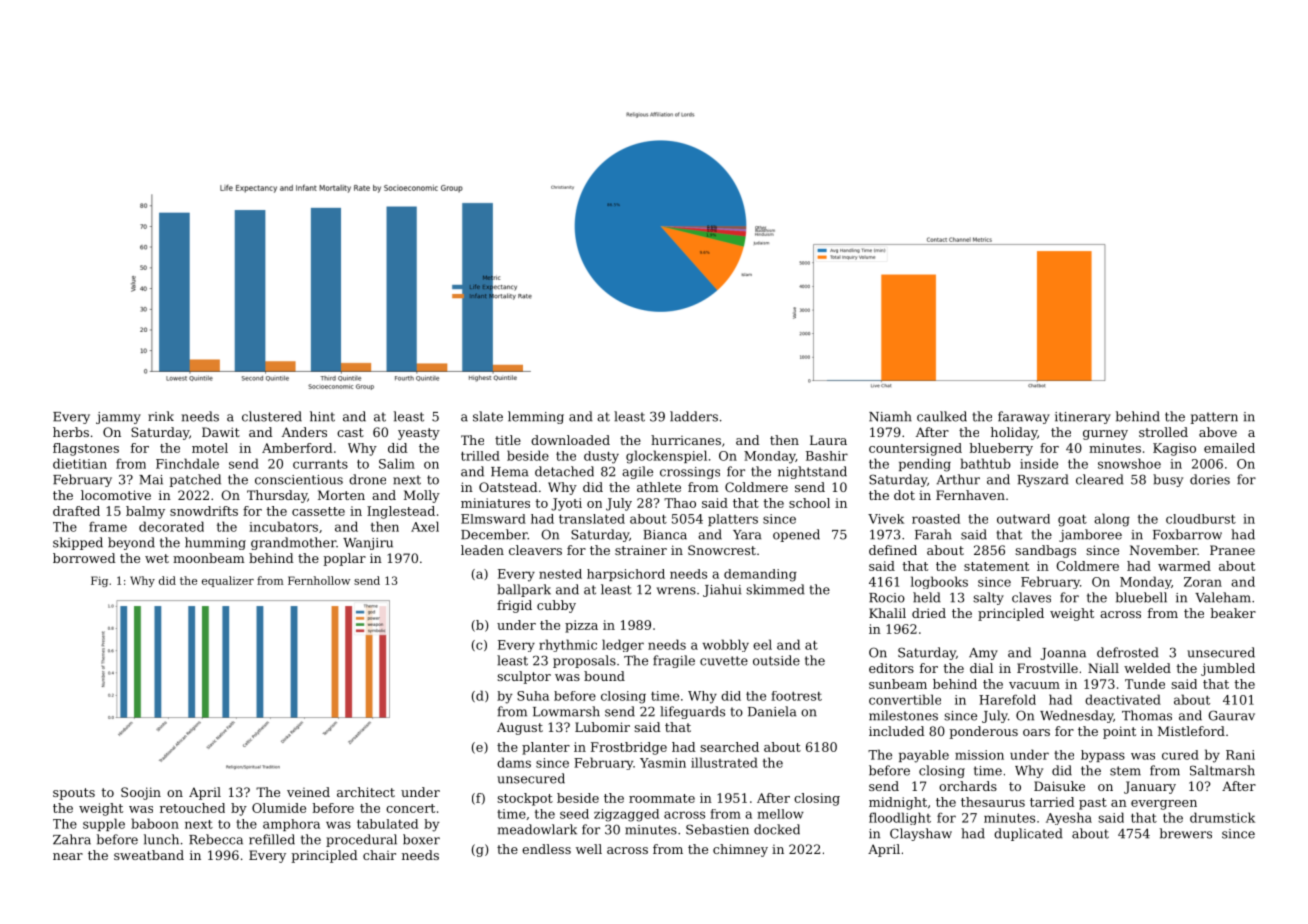  I want to click on bathtub, so click(985, 463).
